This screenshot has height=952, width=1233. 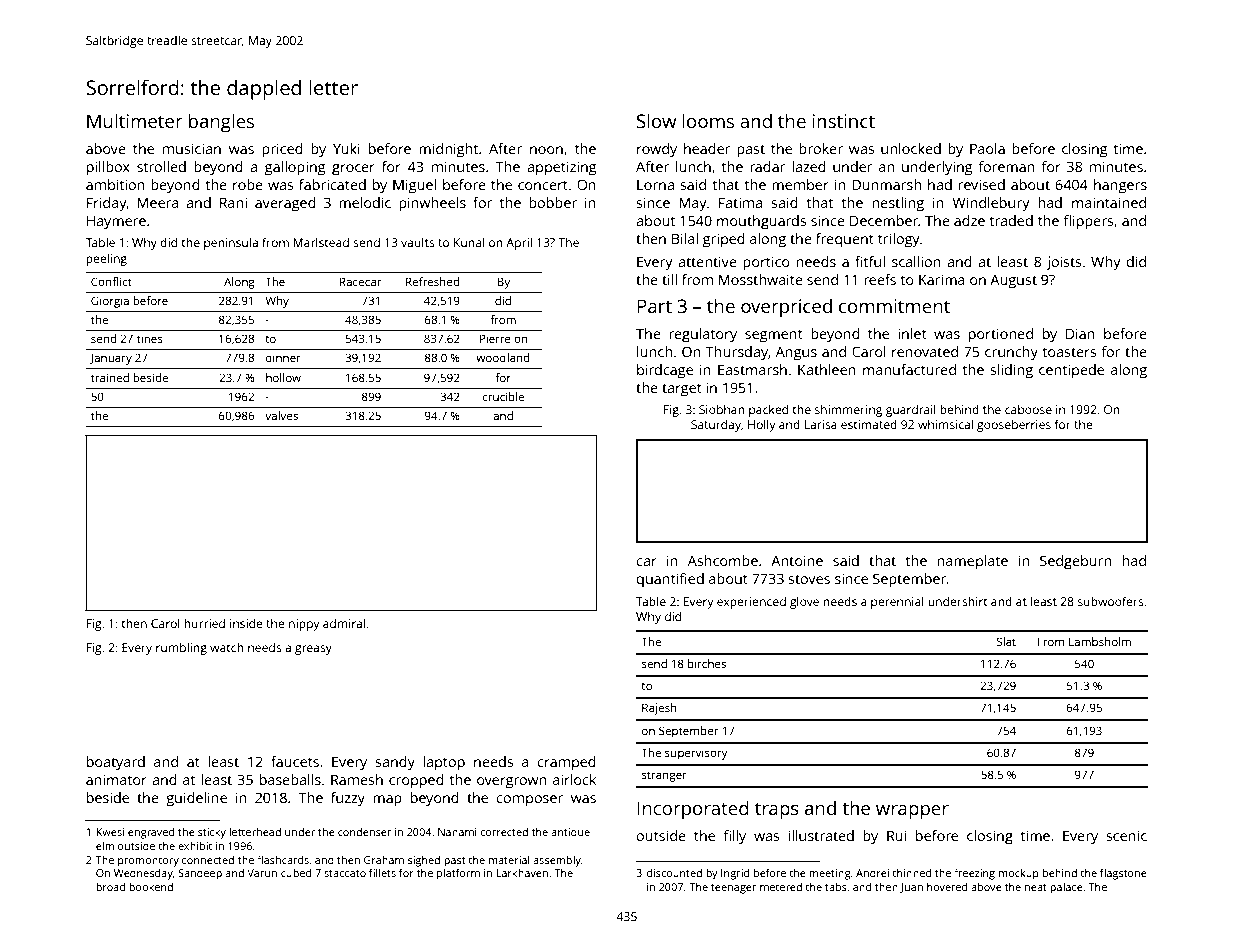 I want to click on hangers, so click(x=1120, y=186).
